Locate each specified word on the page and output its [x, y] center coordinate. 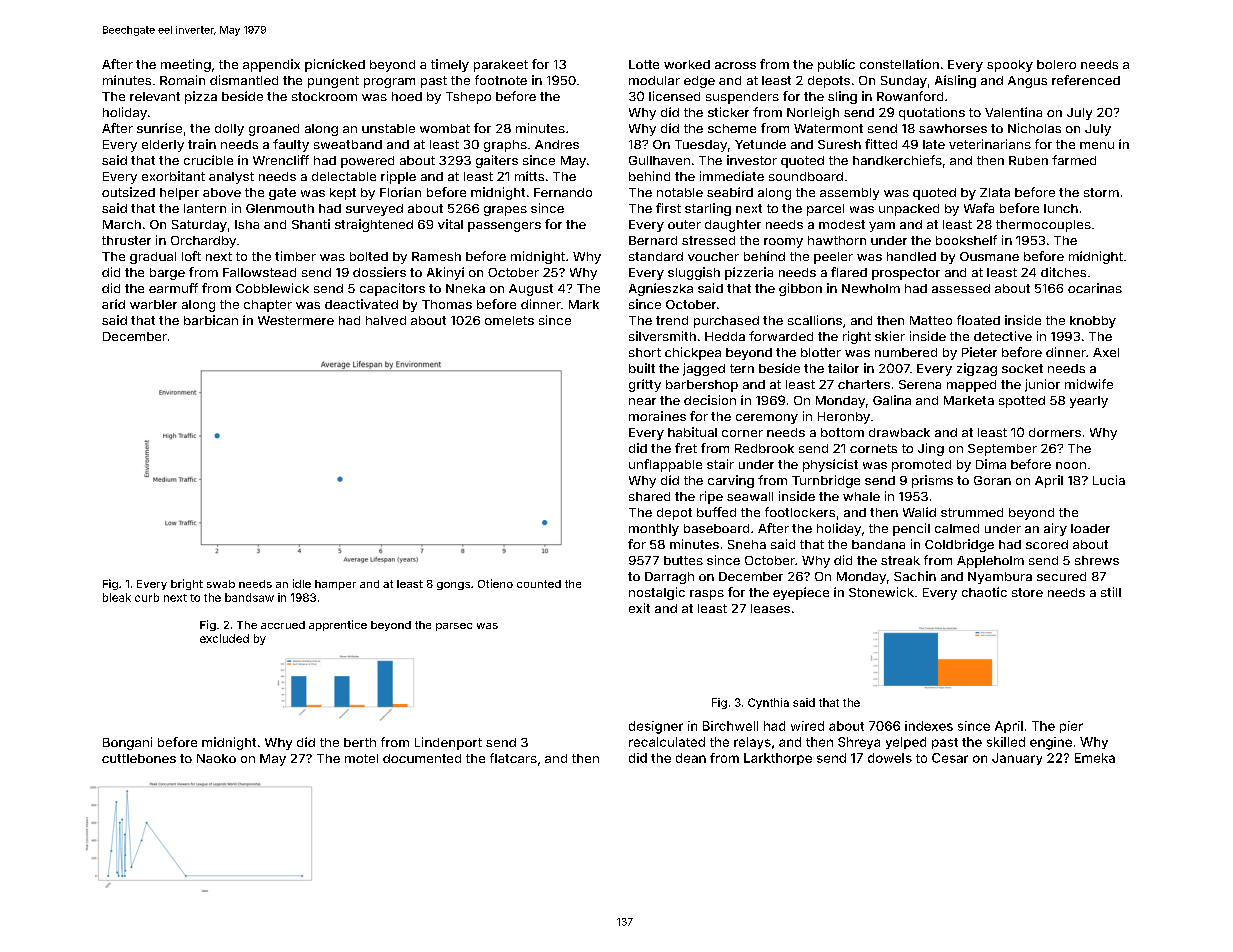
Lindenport [448, 743]
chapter [268, 306]
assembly [849, 194]
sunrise [159, 128]
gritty [645, 385]
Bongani [127, 743]
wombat [445, 128]
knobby [1093, 322]
